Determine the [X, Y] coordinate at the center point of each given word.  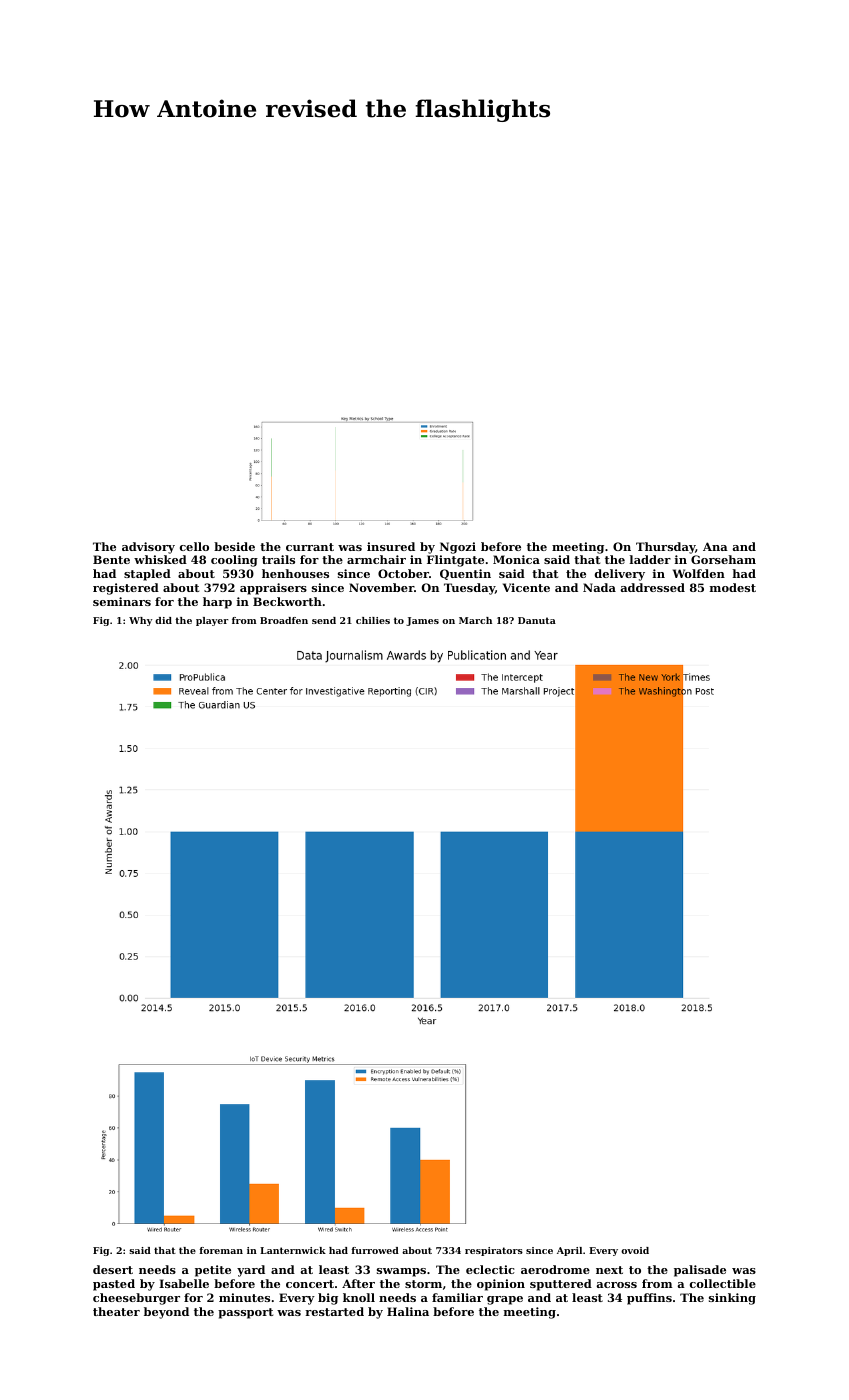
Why [140, 621]
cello [194, 546]
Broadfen [284, 620]
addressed [653, 587]
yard [251, 1271]
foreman [221, 1250]
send [324, 620]
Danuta [537, 620]
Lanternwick [293, 1250]
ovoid [635, 1250]
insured [391, 546]
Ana [715, 546]
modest [733, 587]
